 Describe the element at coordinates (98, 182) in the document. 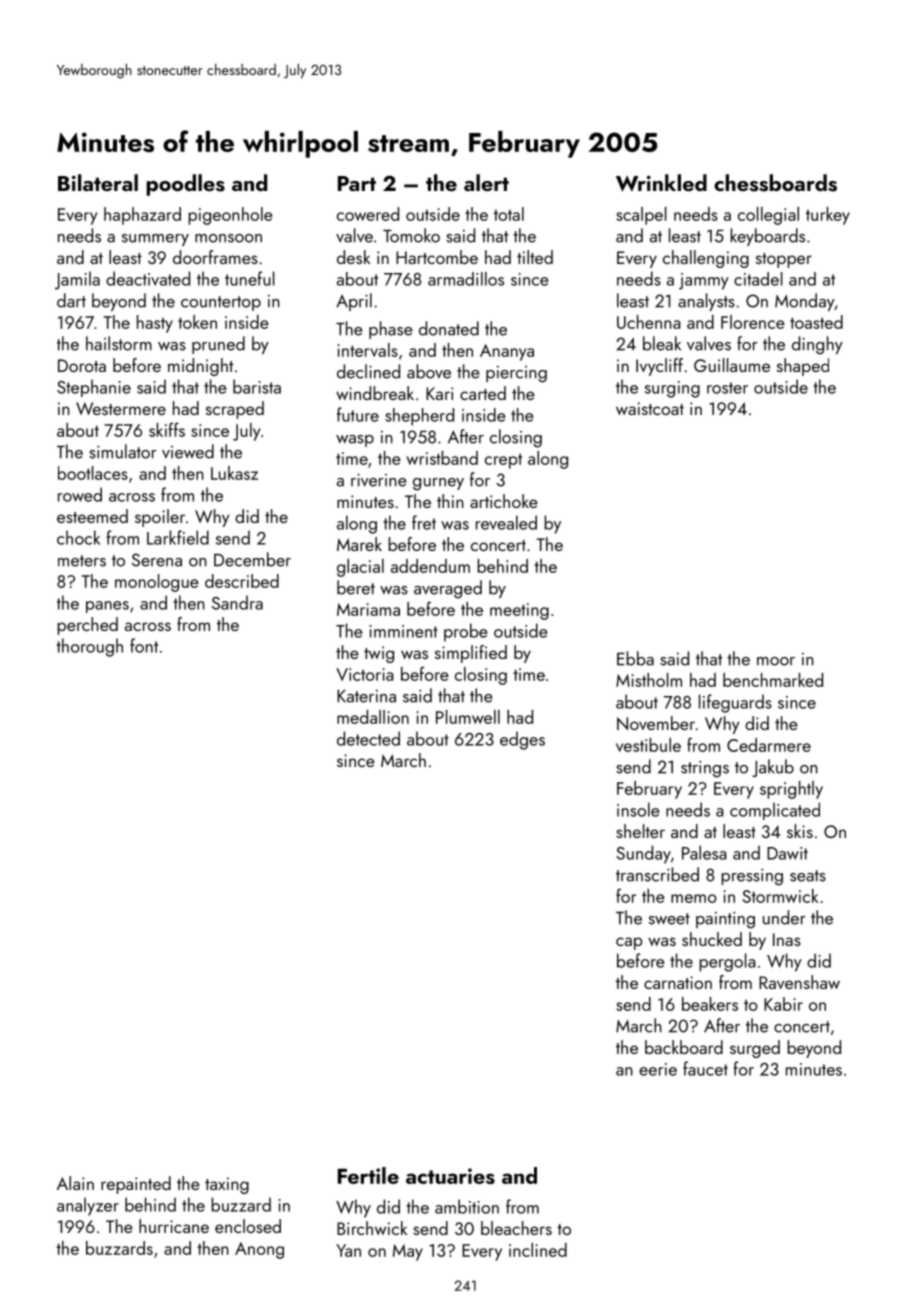

I see `Bilateral` at that location.
